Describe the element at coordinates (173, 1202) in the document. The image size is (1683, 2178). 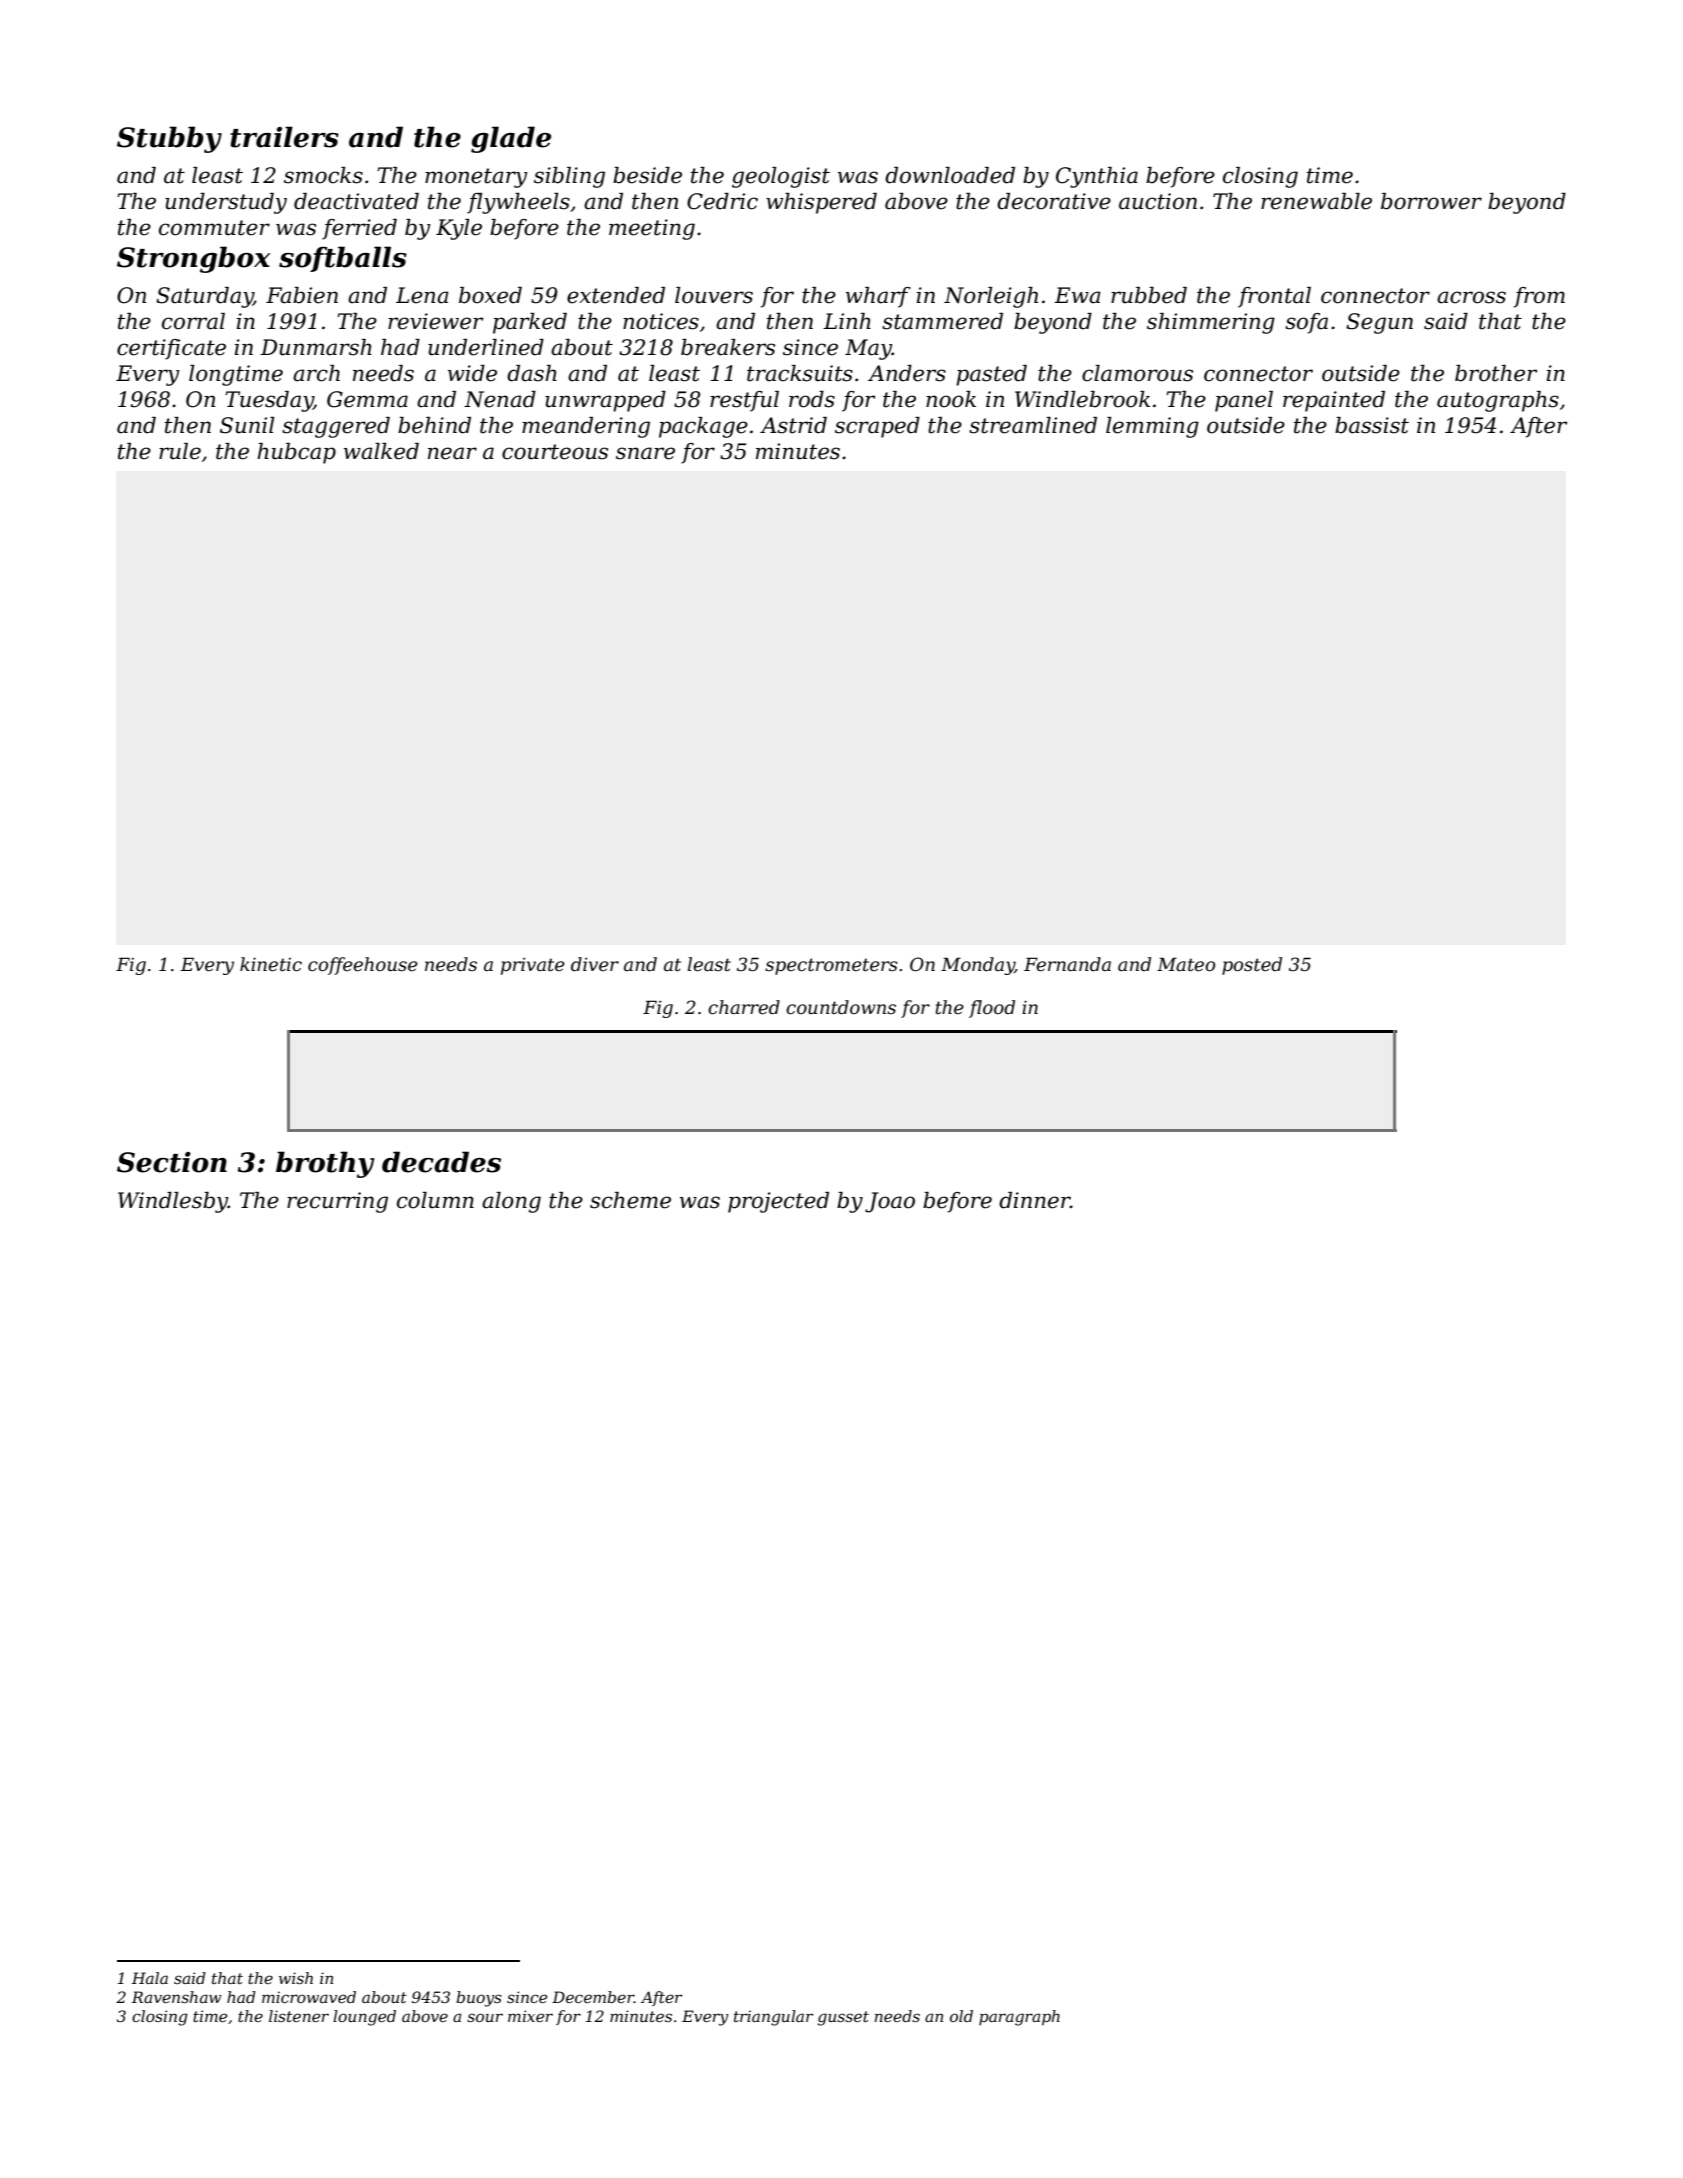
I see `Windlesby` at that location.
